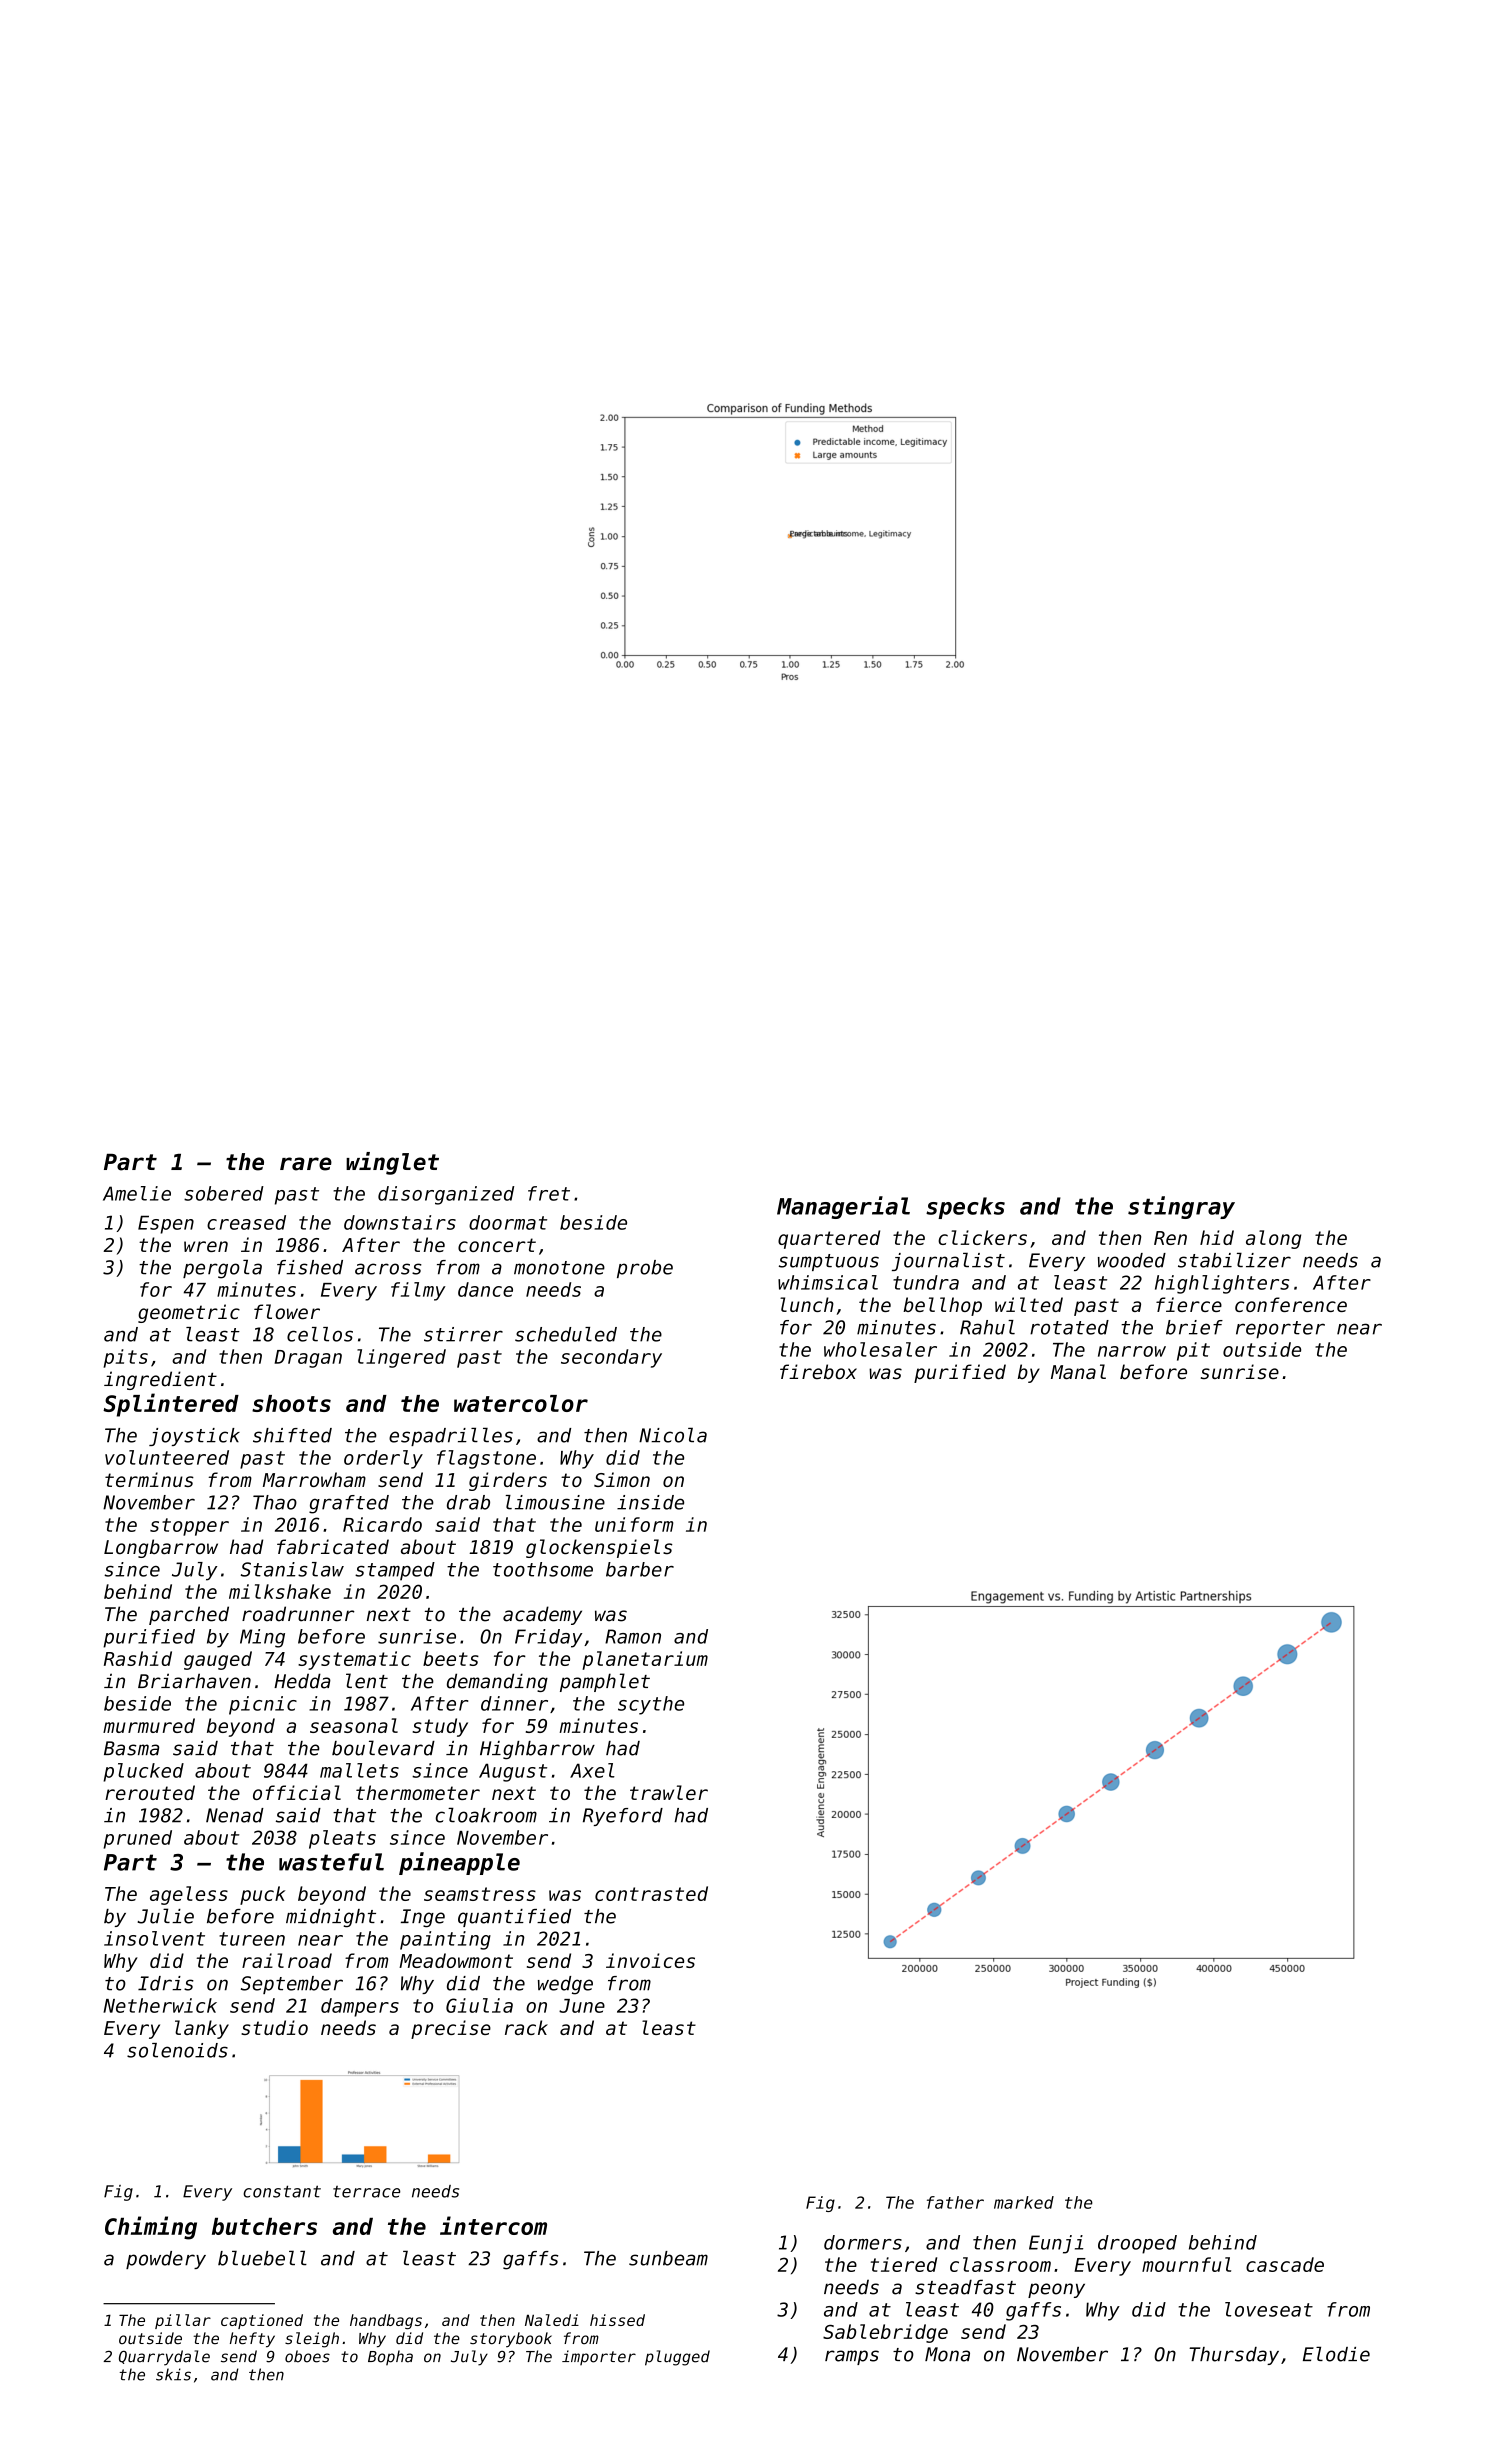 Image resolution: width=1496 pixels, height=2464 pixels. What do you see at coordinates (651, 1893) in the document?
I see `contrasted` at bounding box center [651, 1893].
